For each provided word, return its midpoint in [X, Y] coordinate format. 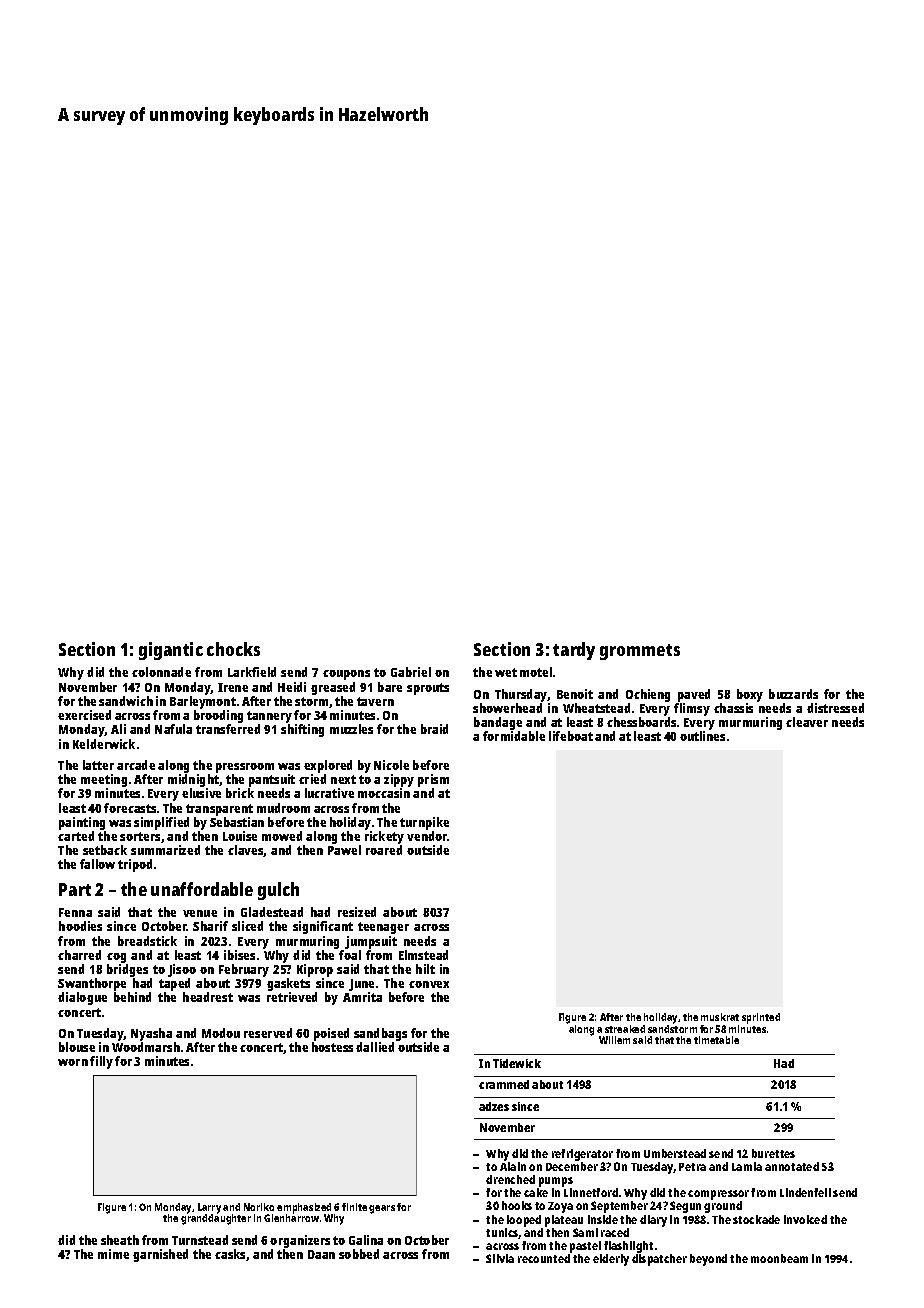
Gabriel [411, 672]
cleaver [807, 722]
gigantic [171, 651]
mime [113, 1254]
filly [101, 1062]
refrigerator [582, 1155]
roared [384, 850]
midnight [193, 780]
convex [429, 984]
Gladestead [272, 912]
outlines [702, 736]
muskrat [720, 1017]
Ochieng [648, 695]
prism [433, 780]
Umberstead [675, 1153]
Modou [221, 1033]
